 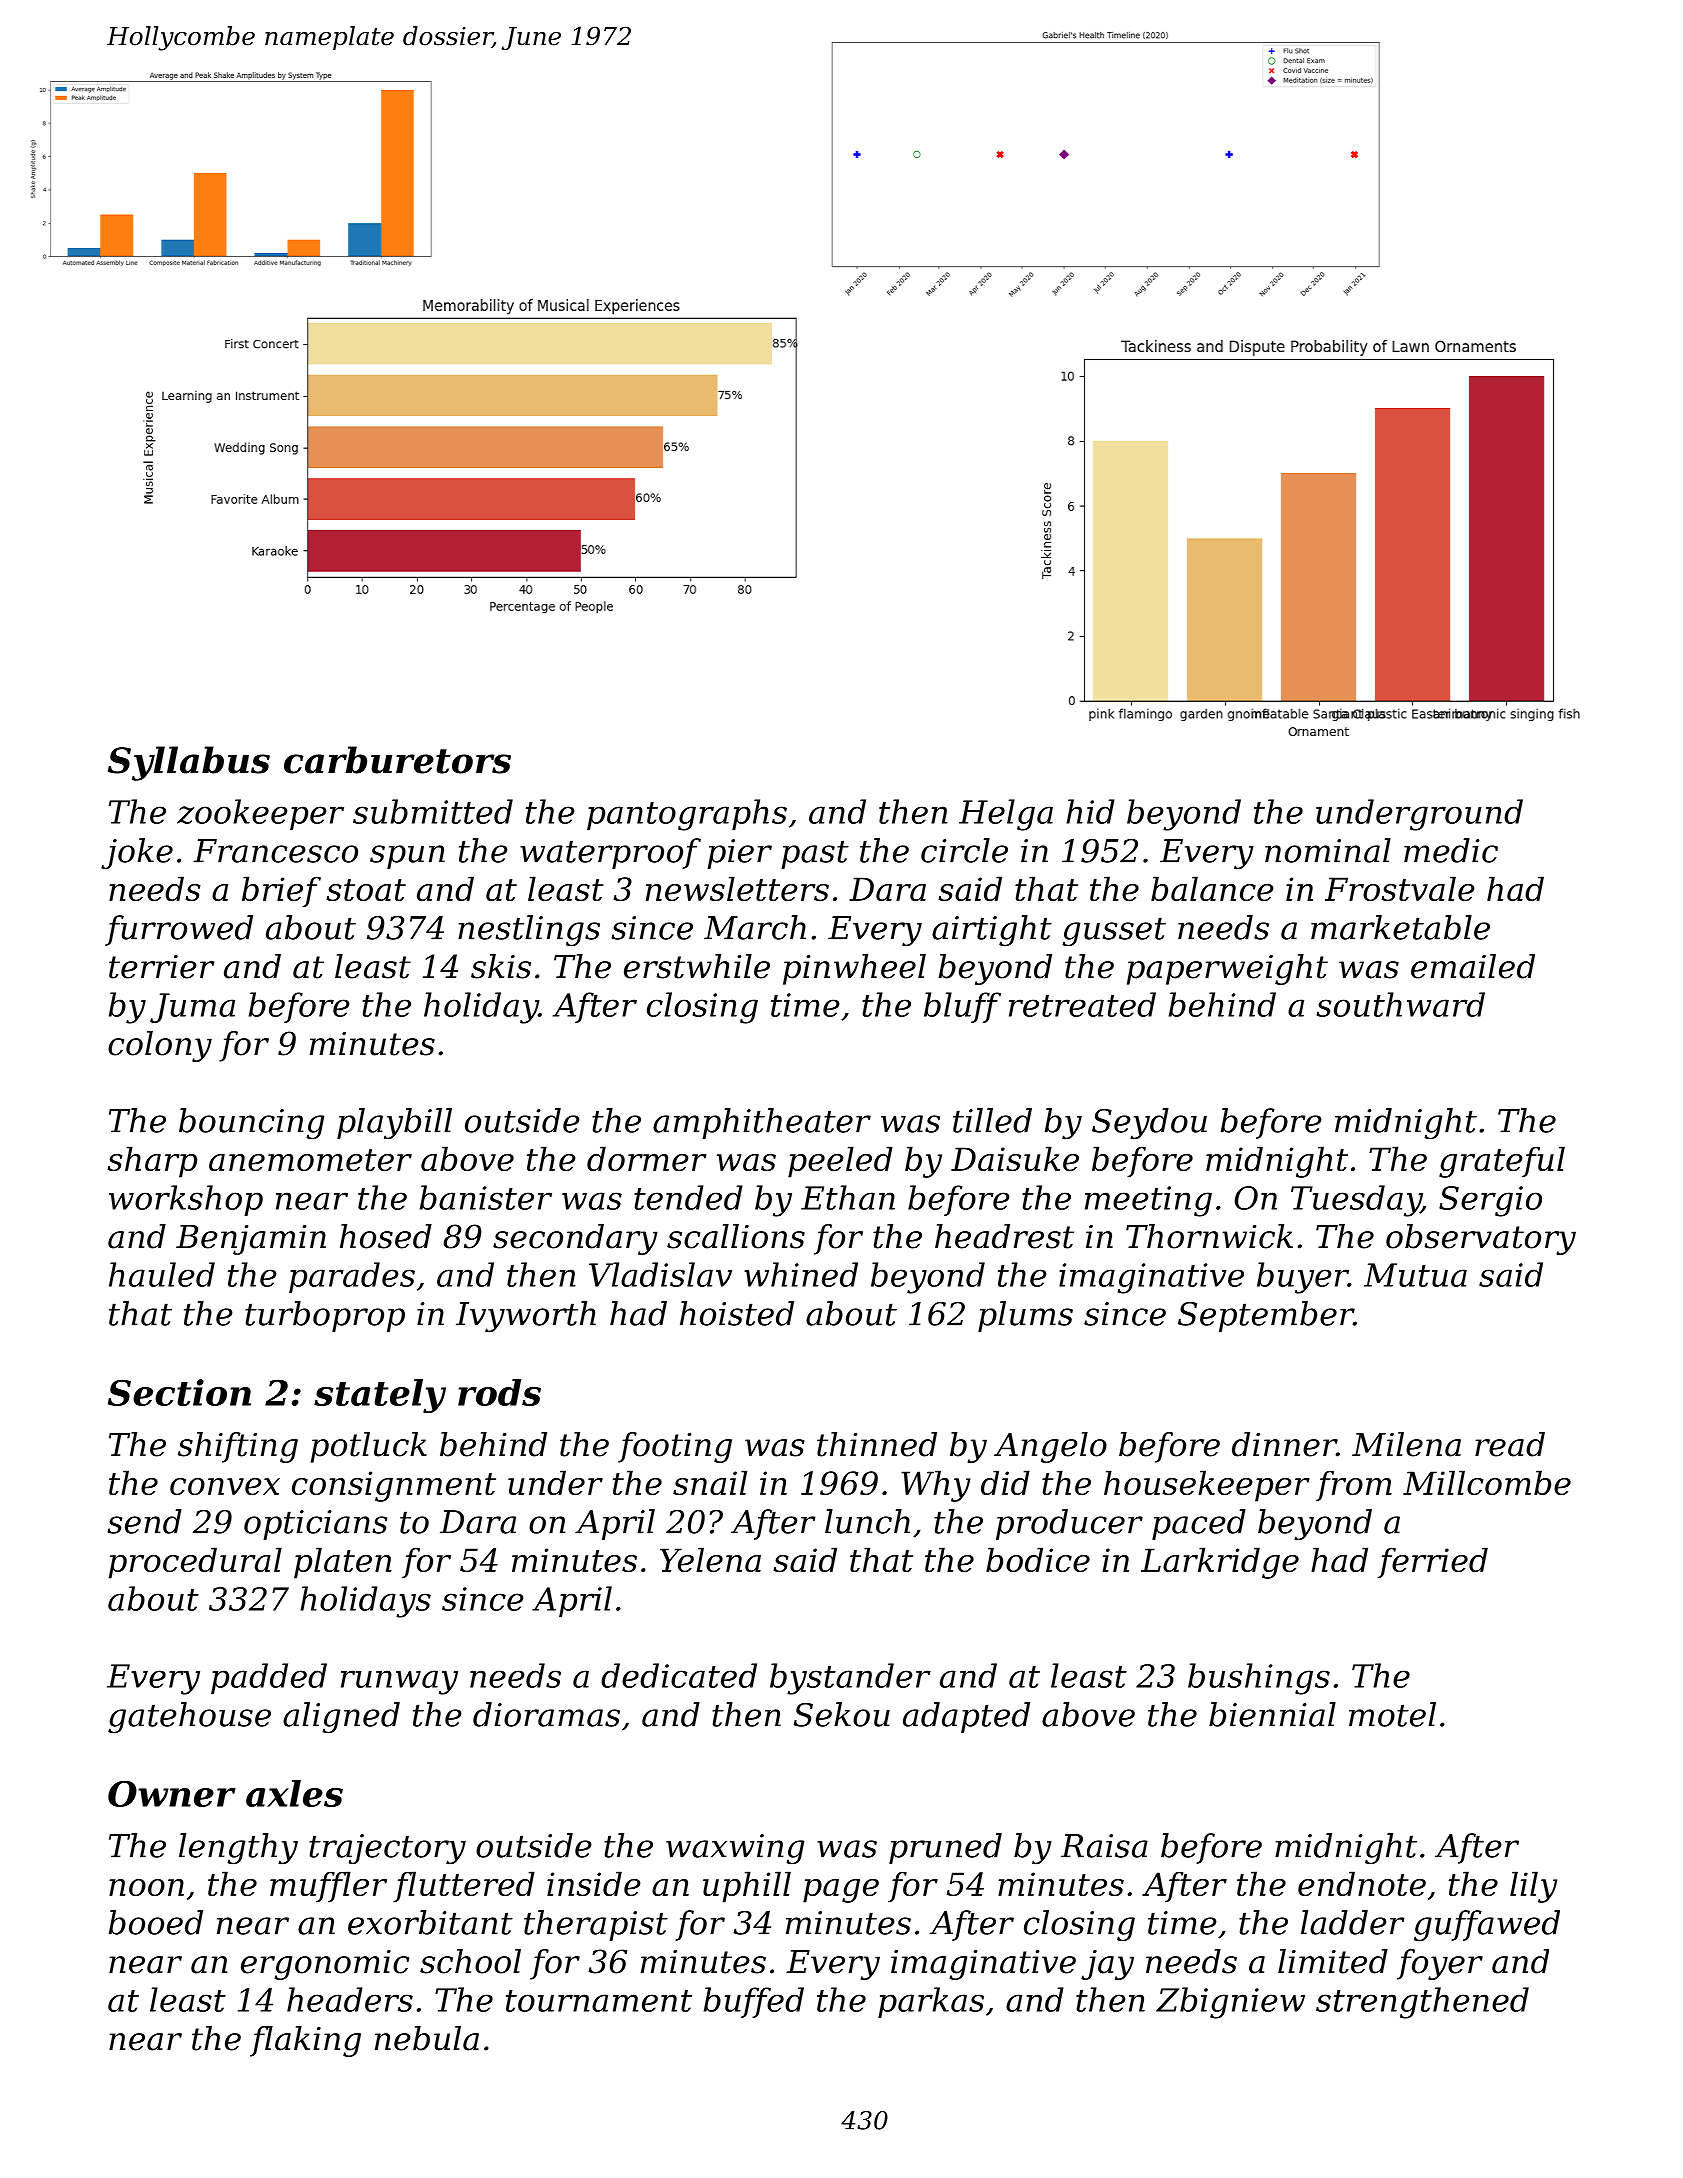 I want to click on circle, so click(x=964, y=850).
